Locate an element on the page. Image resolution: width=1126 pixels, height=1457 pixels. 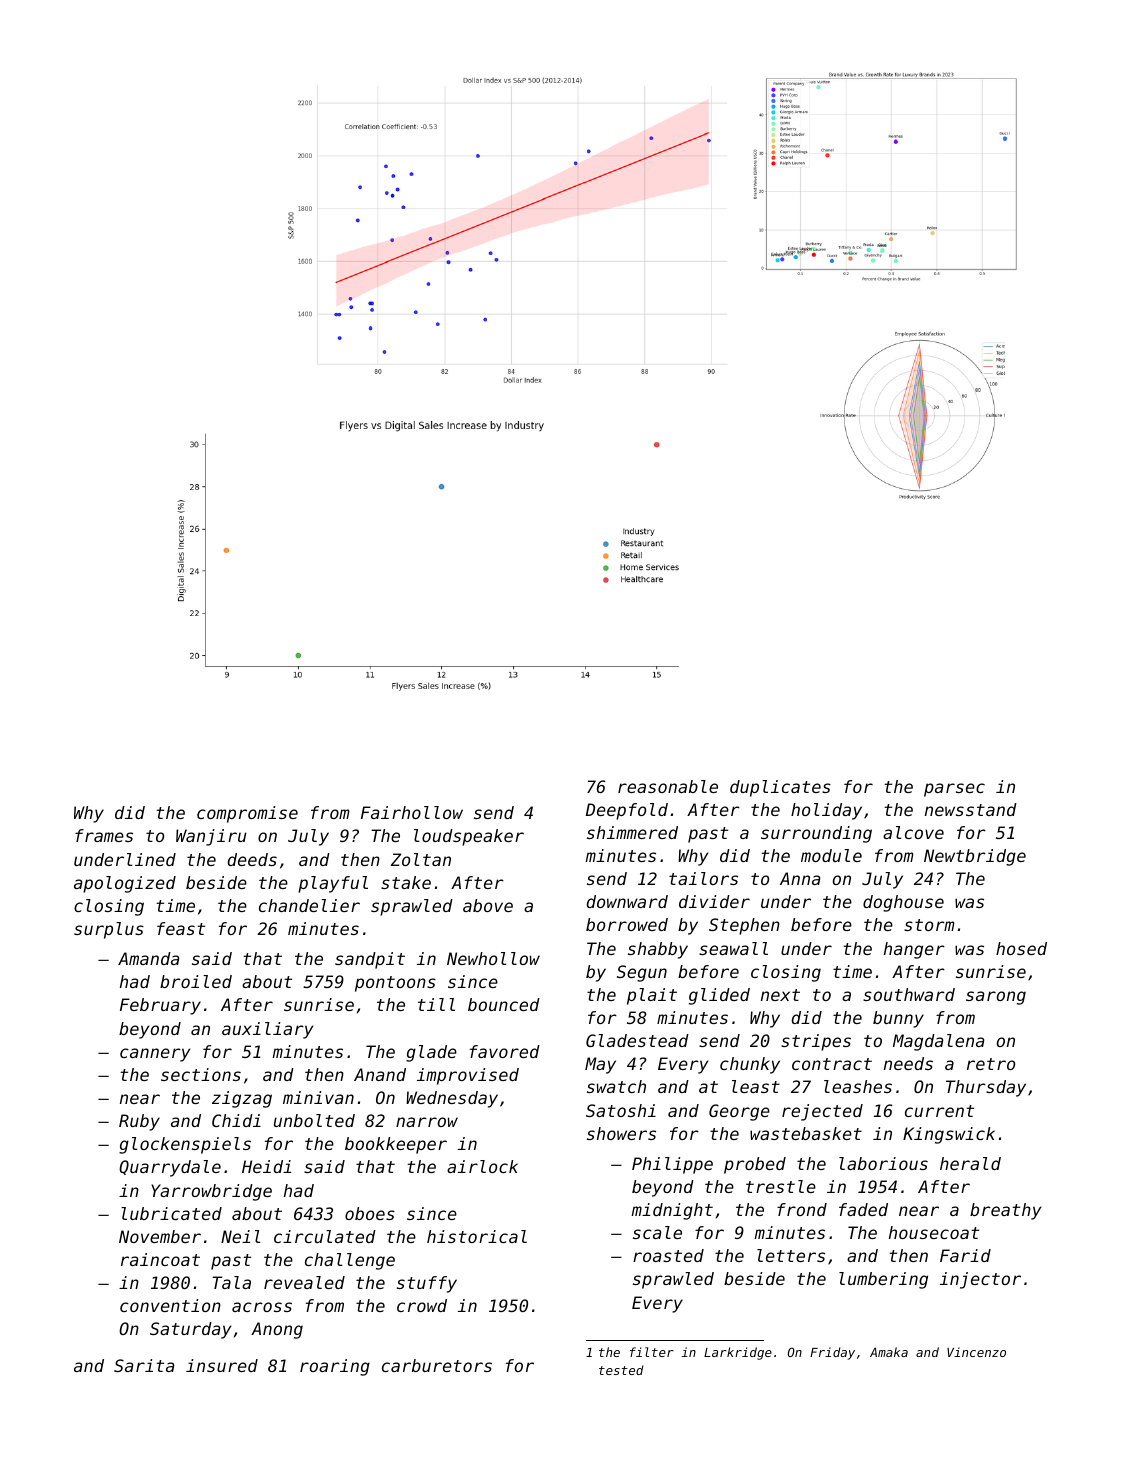
breathy is located at coordinates (1005, 1211).
